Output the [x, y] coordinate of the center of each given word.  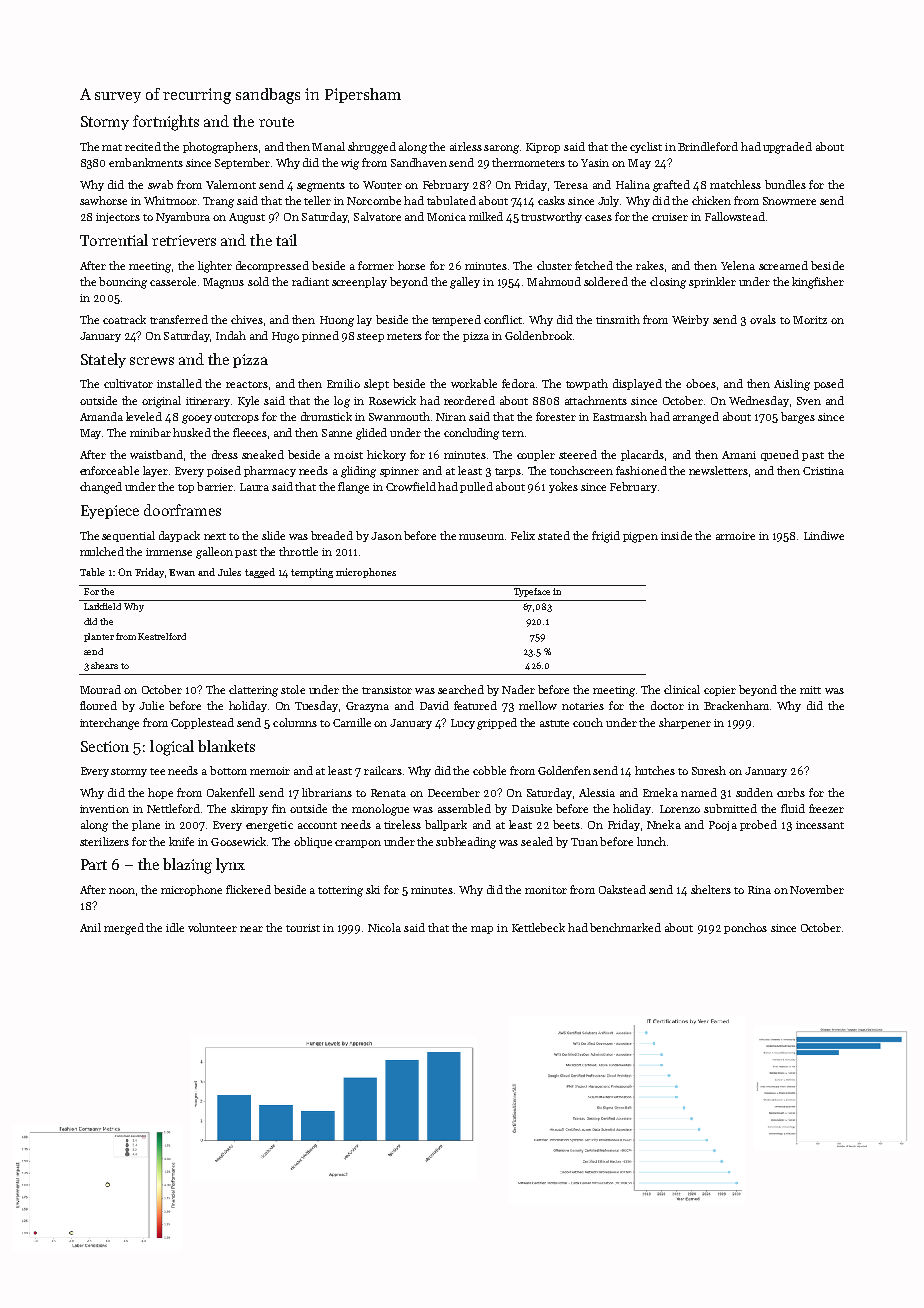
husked [192, 432]
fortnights [166, 123]
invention [104, 809]
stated [554, 535]
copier [720, 691]
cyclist [646, 147]
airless [466, 146]
